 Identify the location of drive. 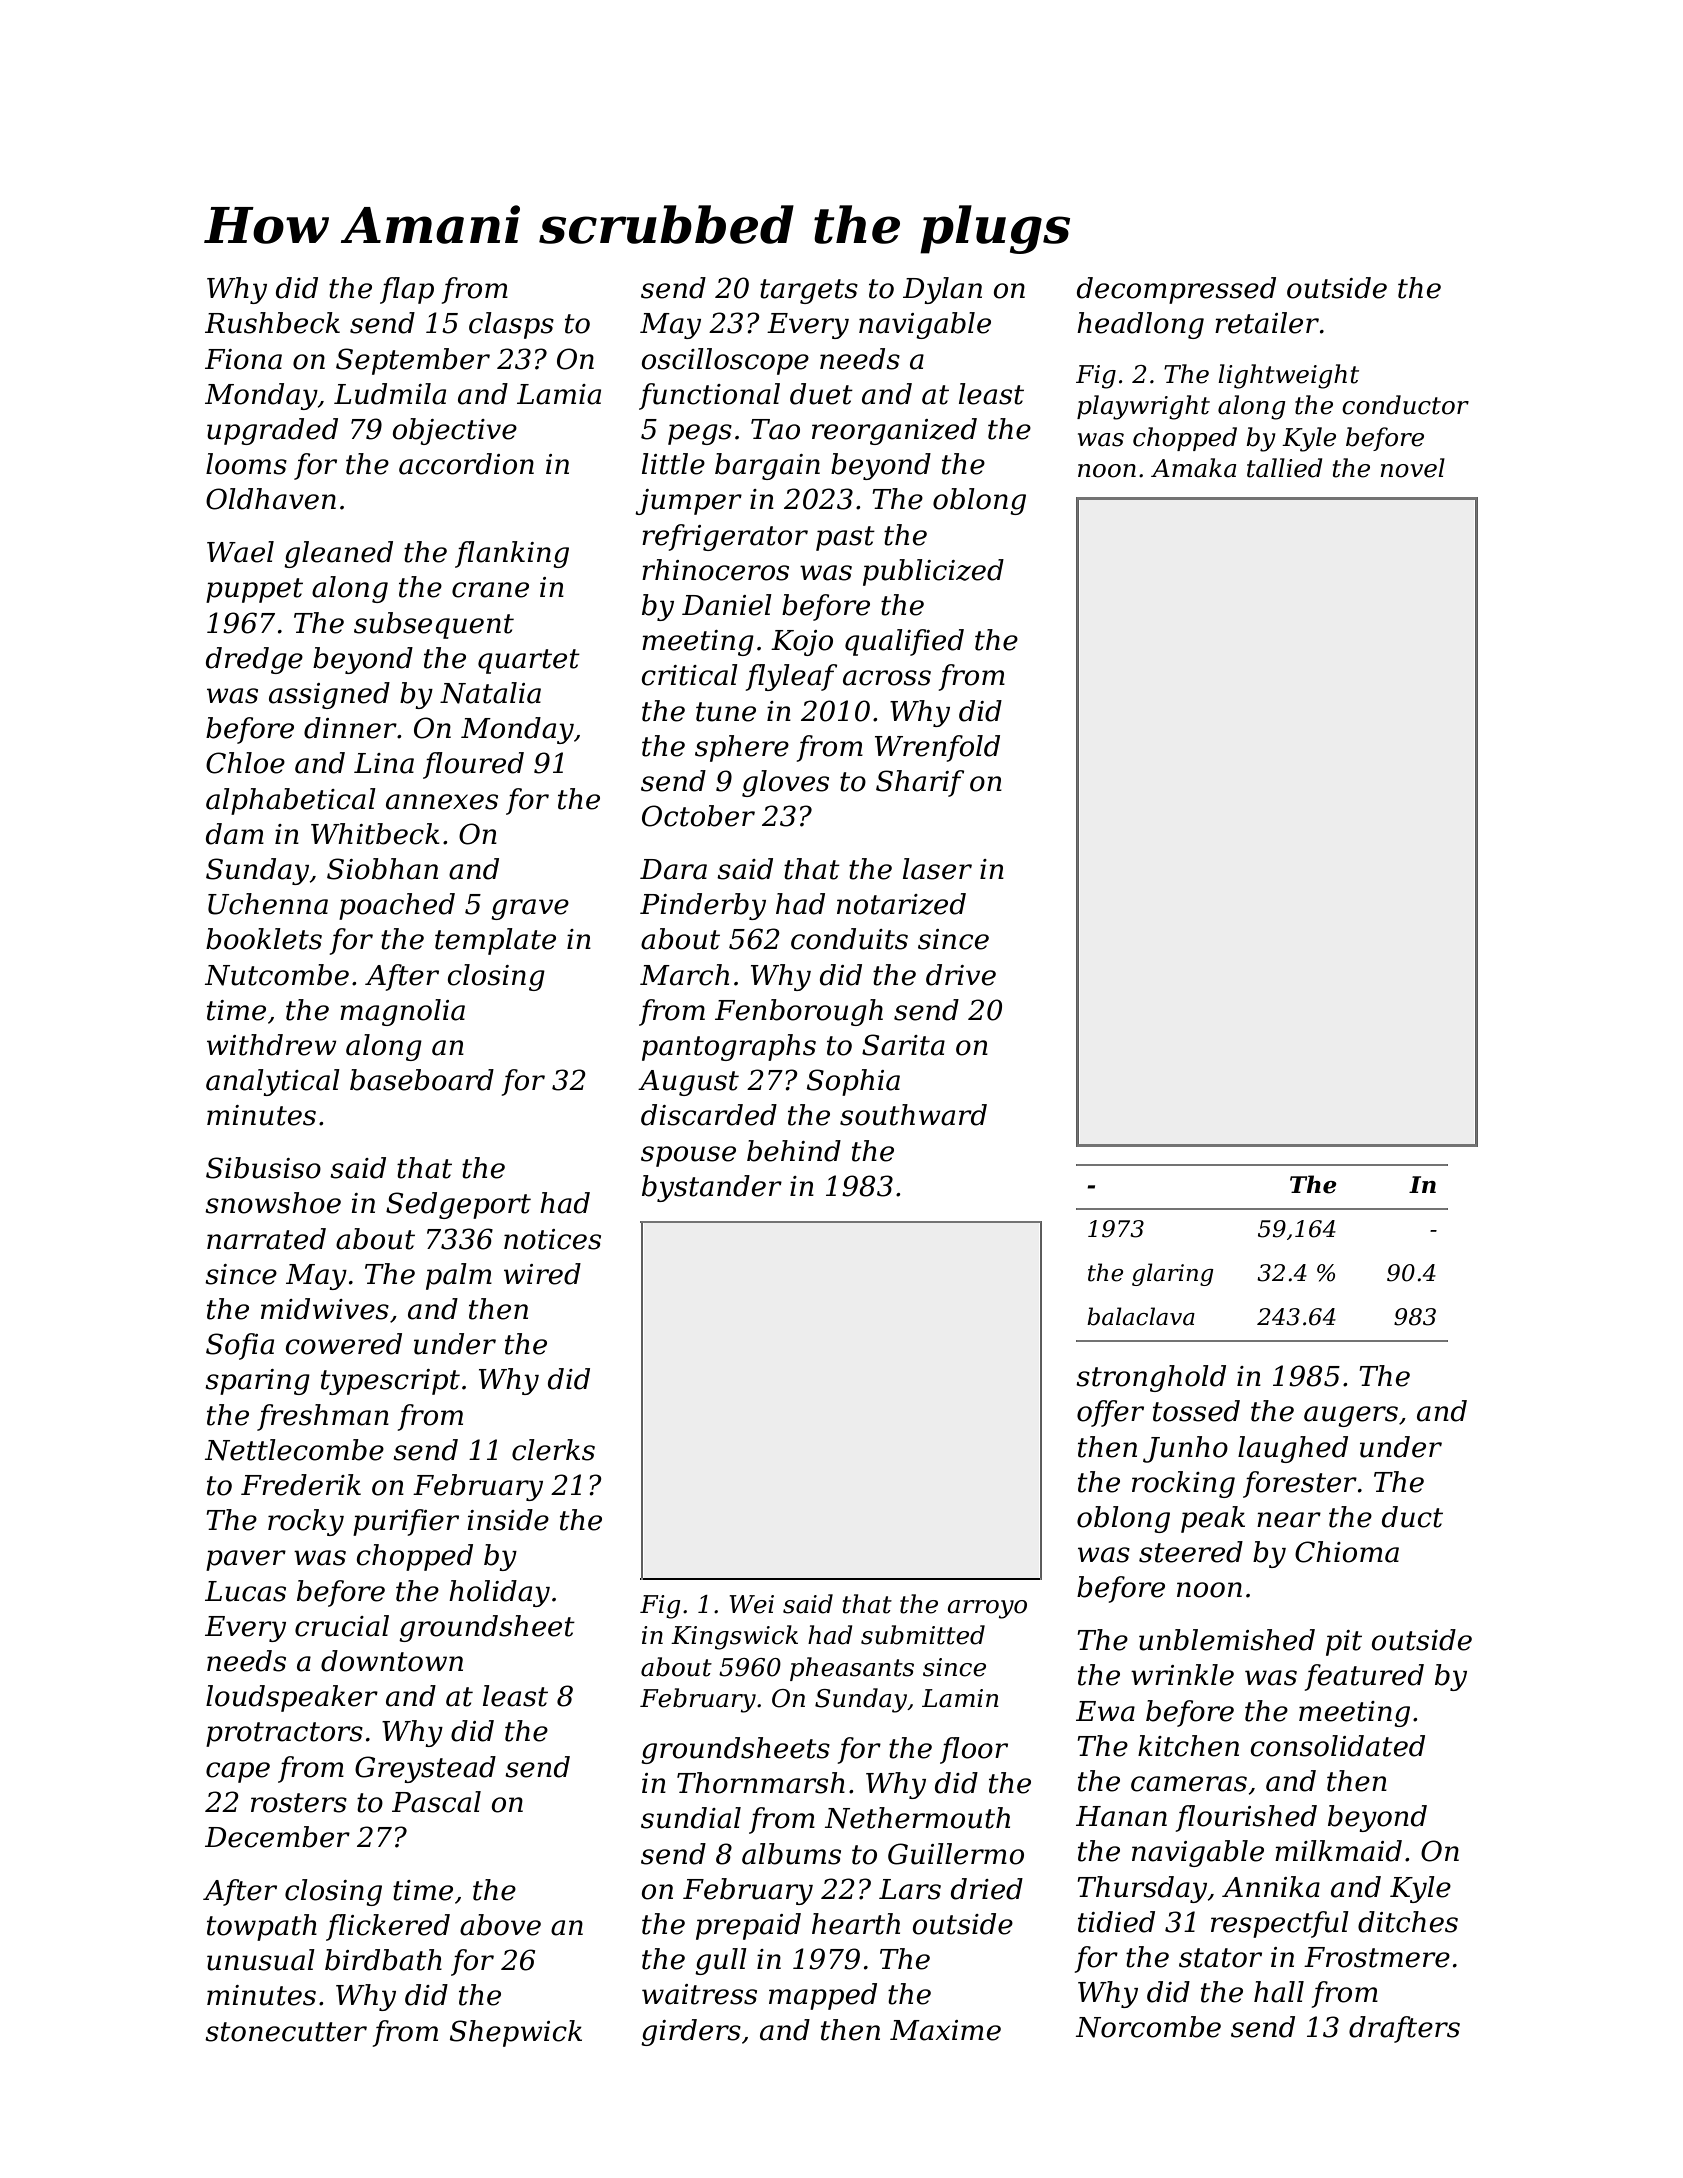
(961, 975).
